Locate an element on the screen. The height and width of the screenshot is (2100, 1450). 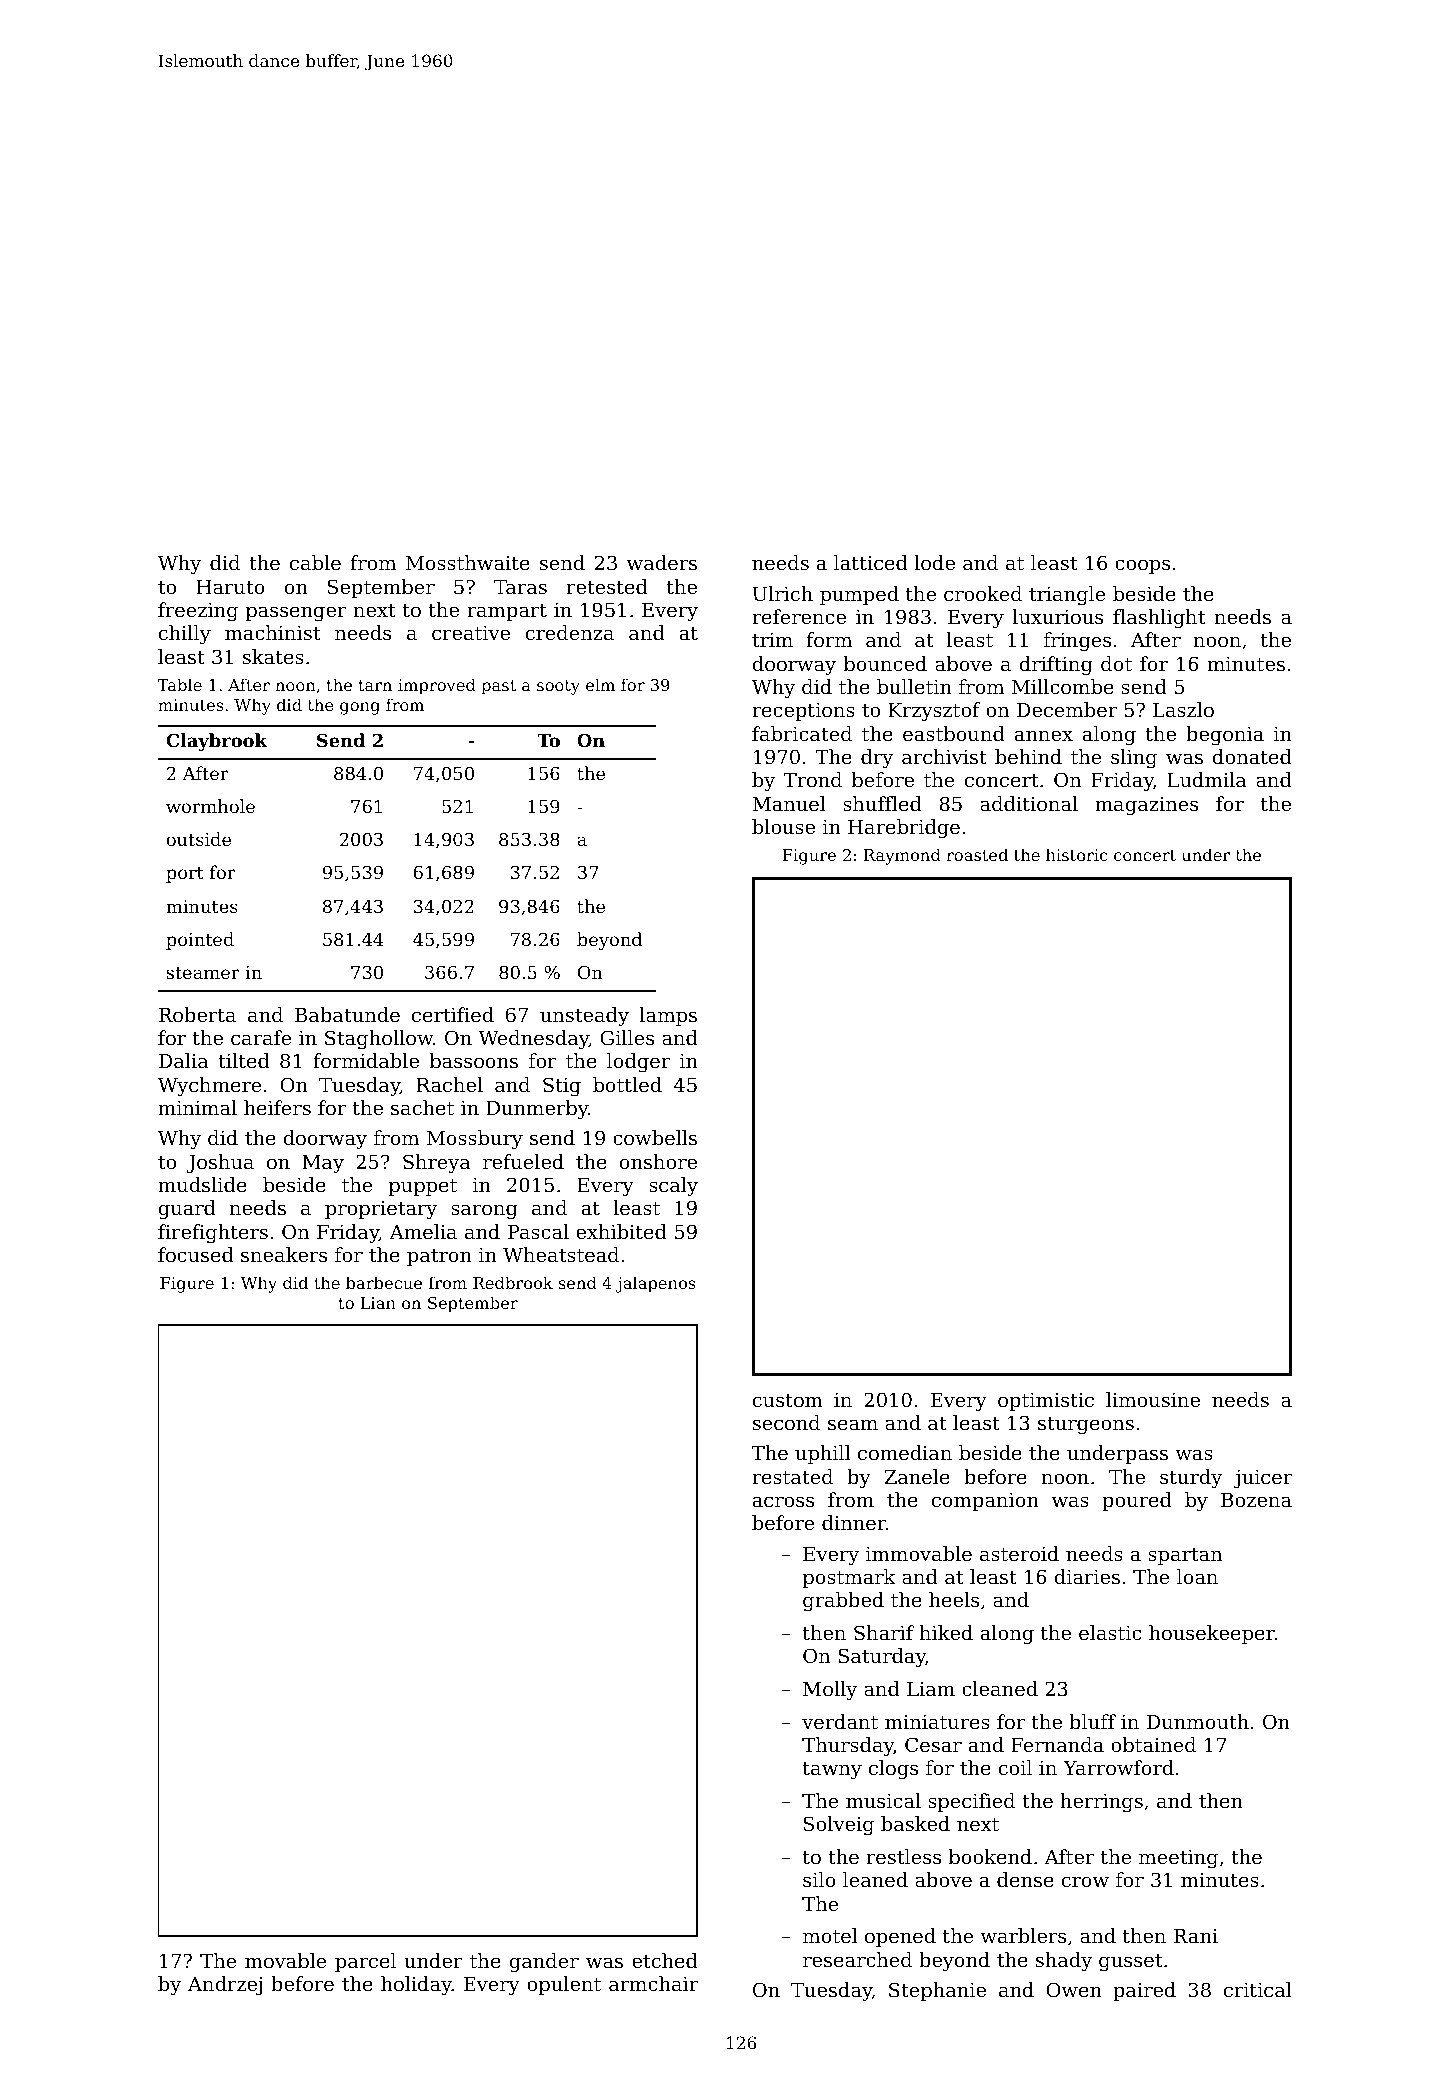
juicer is located at coordinates (1262, 1479).
